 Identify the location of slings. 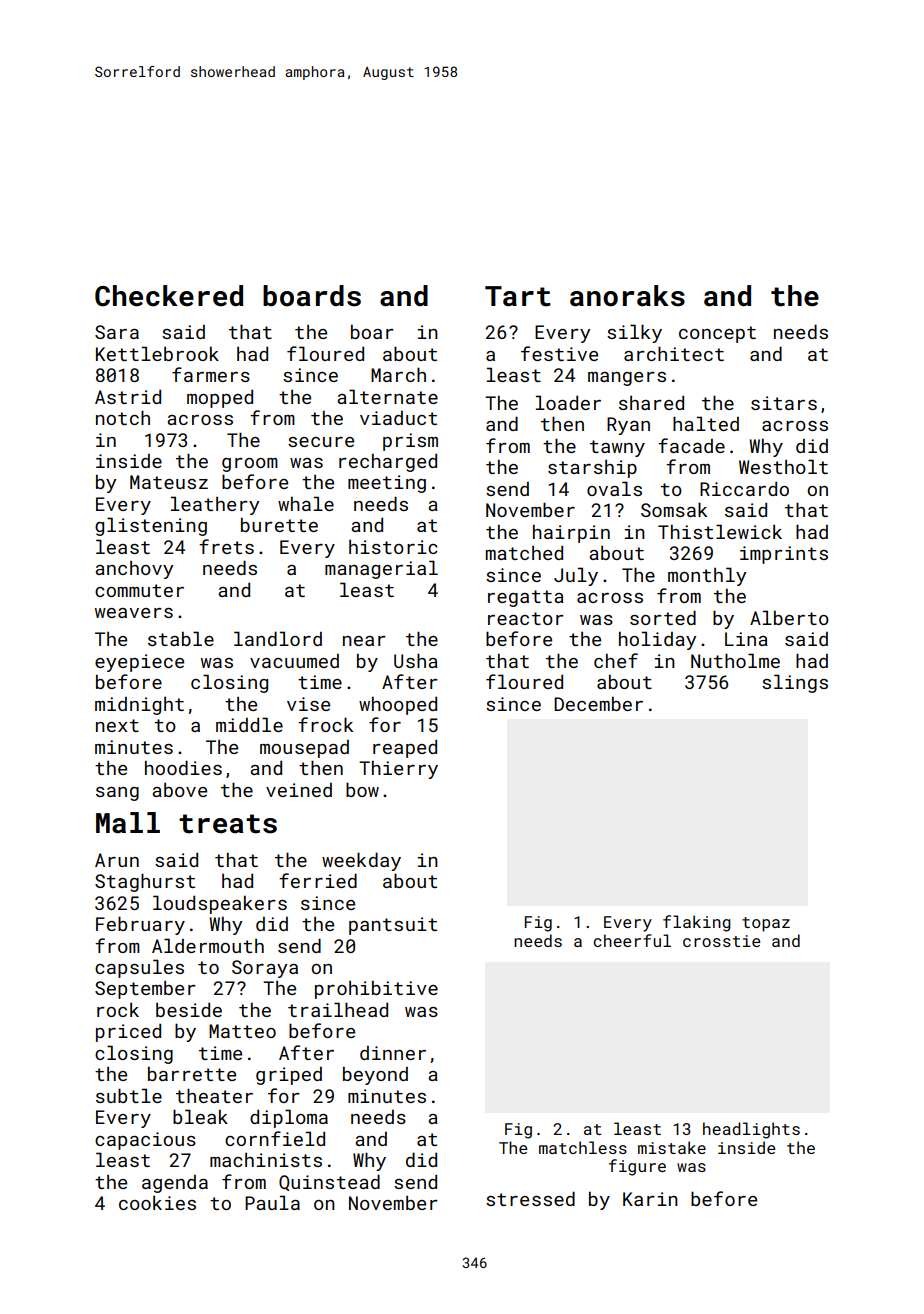
(795, 683).
